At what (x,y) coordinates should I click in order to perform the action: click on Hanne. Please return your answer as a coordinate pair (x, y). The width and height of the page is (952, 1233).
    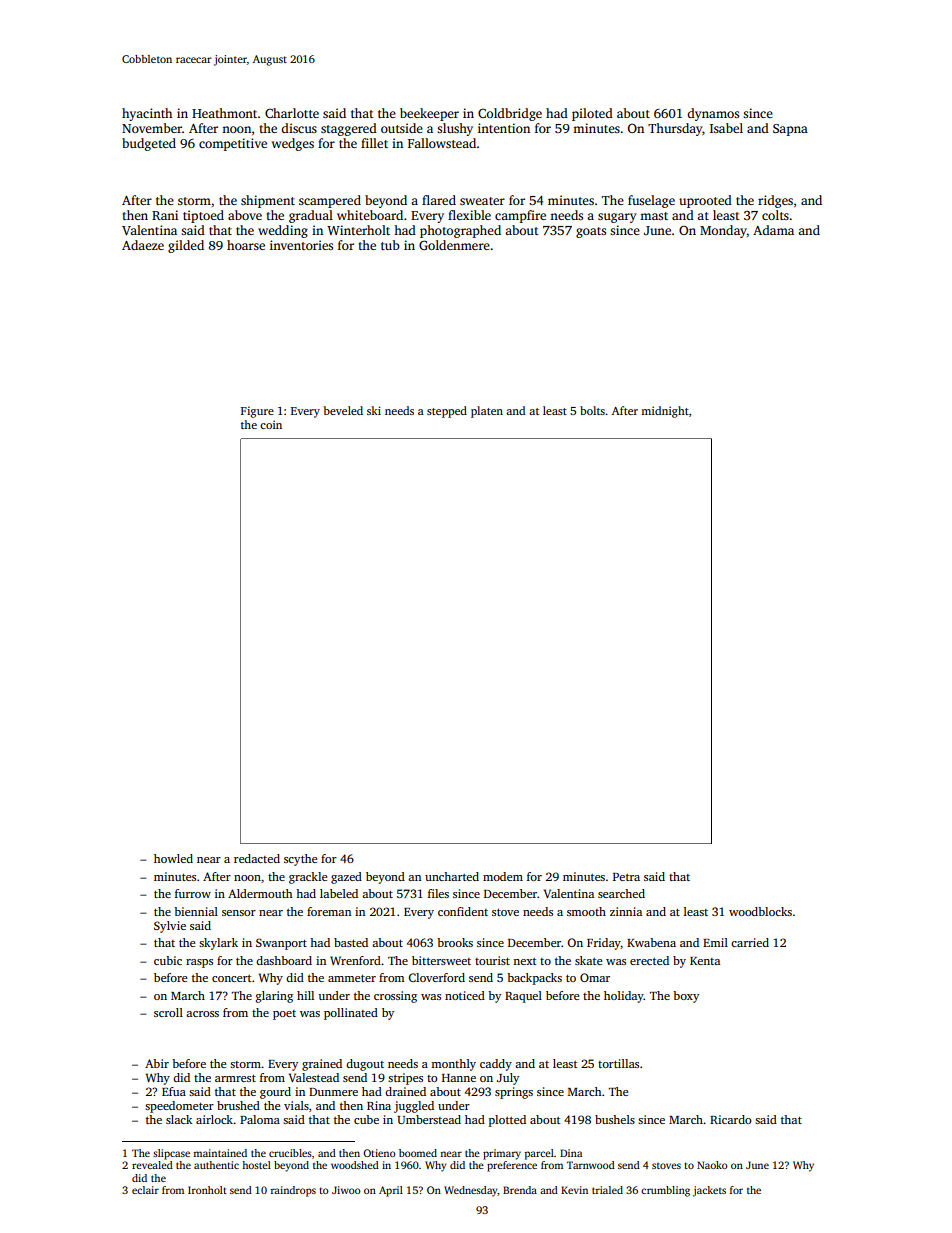
    Looking at the image, I should click on (459, 1078).
